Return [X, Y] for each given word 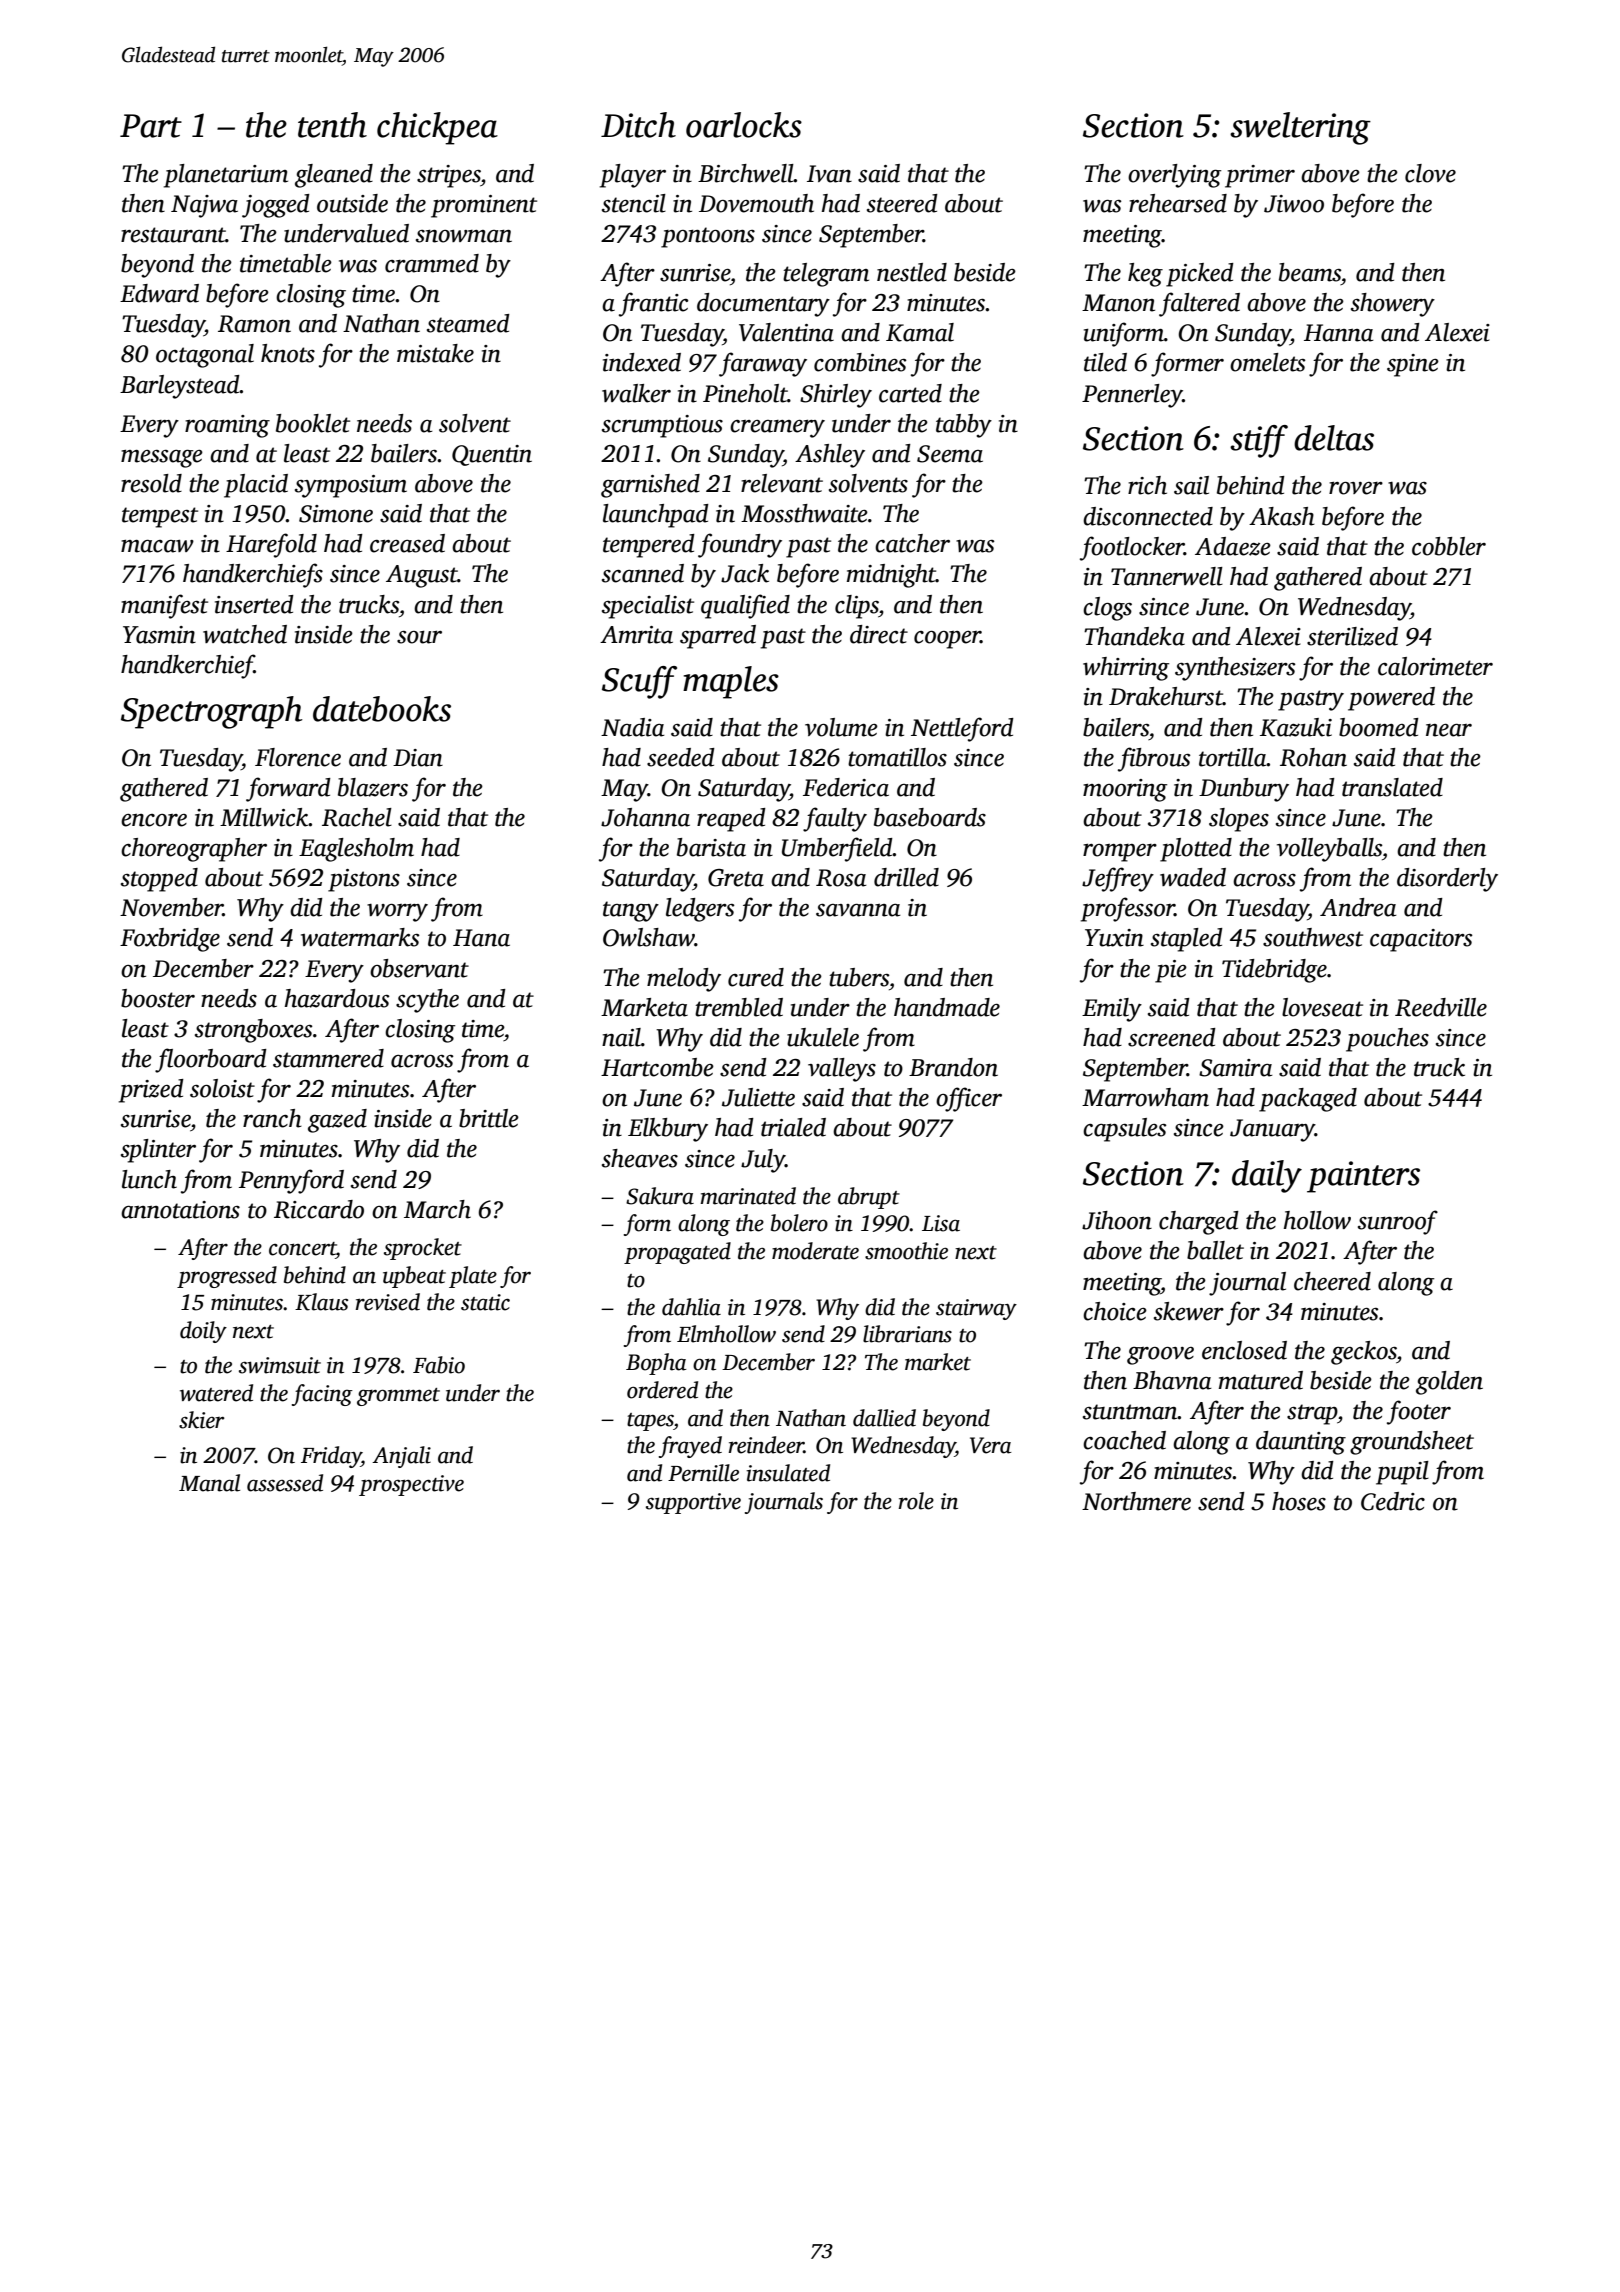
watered [216, 1393]
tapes [650, 1422]
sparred [718, 637]
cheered [1332, 1281]
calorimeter [1435, 666]
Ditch [638, 125]
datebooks [382, 709]
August [422, 576]
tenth [332, 125]
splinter [158, 1151]
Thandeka [1134, 636]
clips [857, 607]
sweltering [1300, 128]
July [763, 1161]
